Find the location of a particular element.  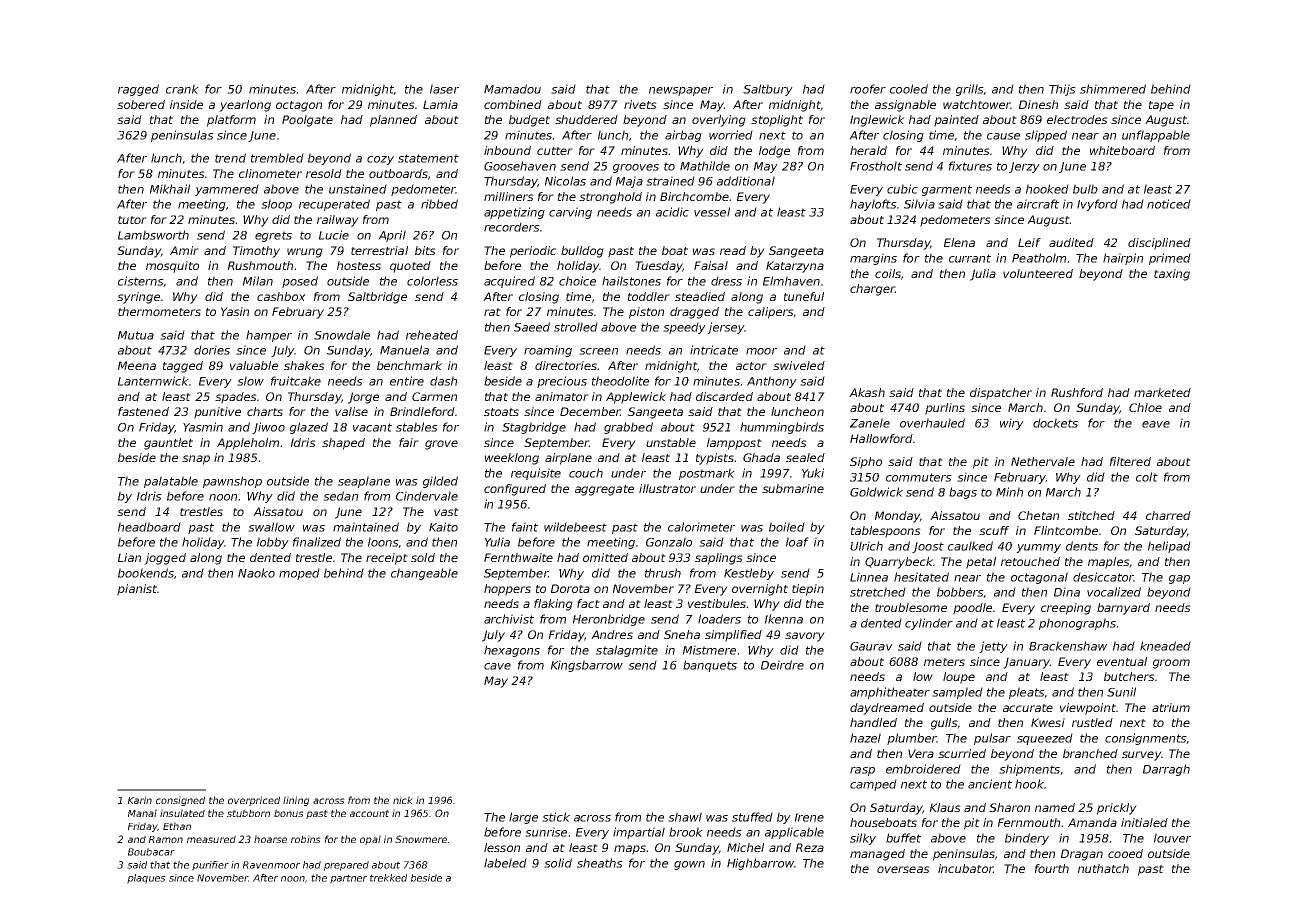

Kingsbarrow is located at coordinates (587, 666).
